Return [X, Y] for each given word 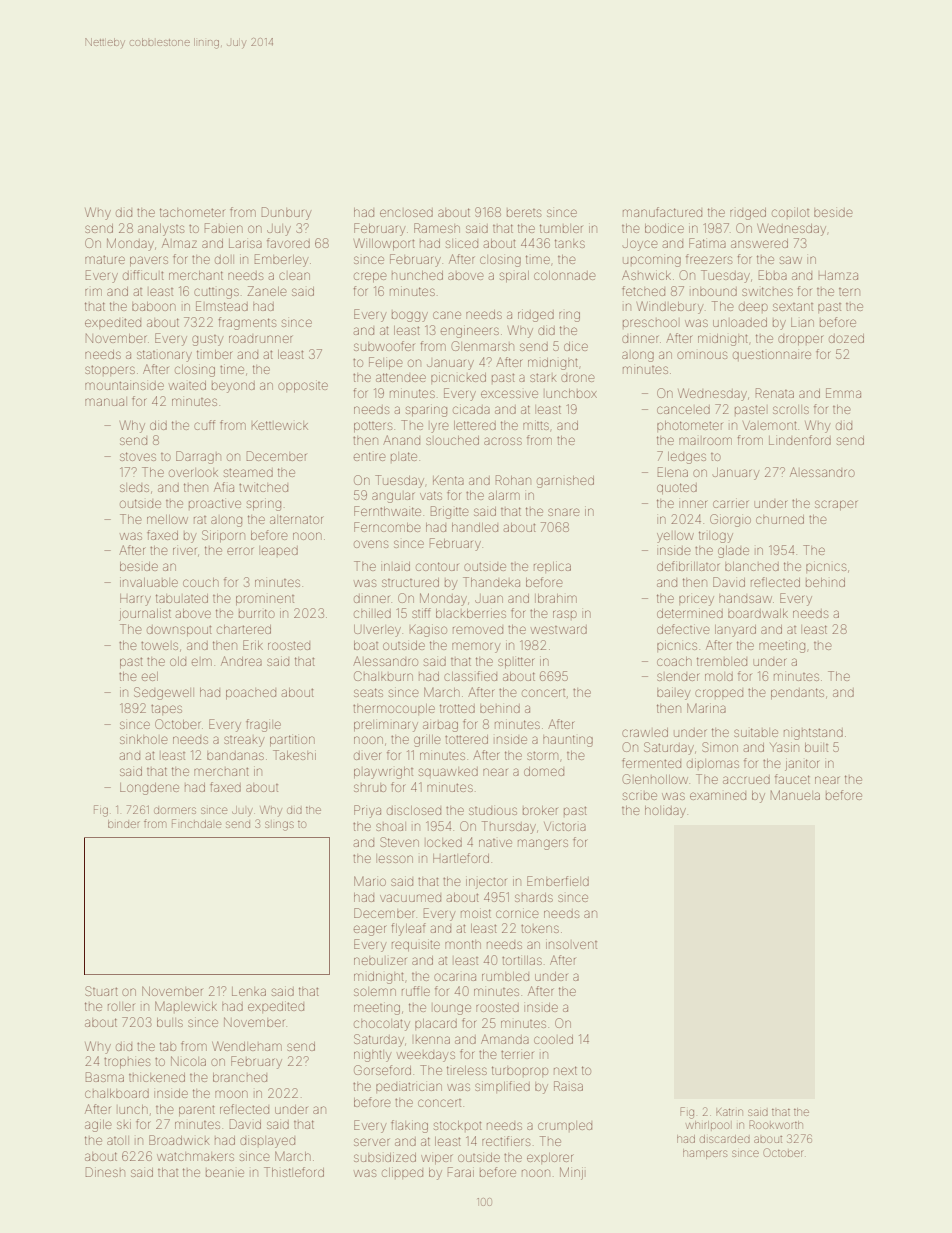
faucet [792, 779]
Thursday [509, 827]
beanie [225, 1173]
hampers [705, 1154]
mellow [167, 519]
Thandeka [491, 582]
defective [683, 629]
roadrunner [260, 339]
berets [524, 213]
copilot [790, 212]
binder [124, 824]
